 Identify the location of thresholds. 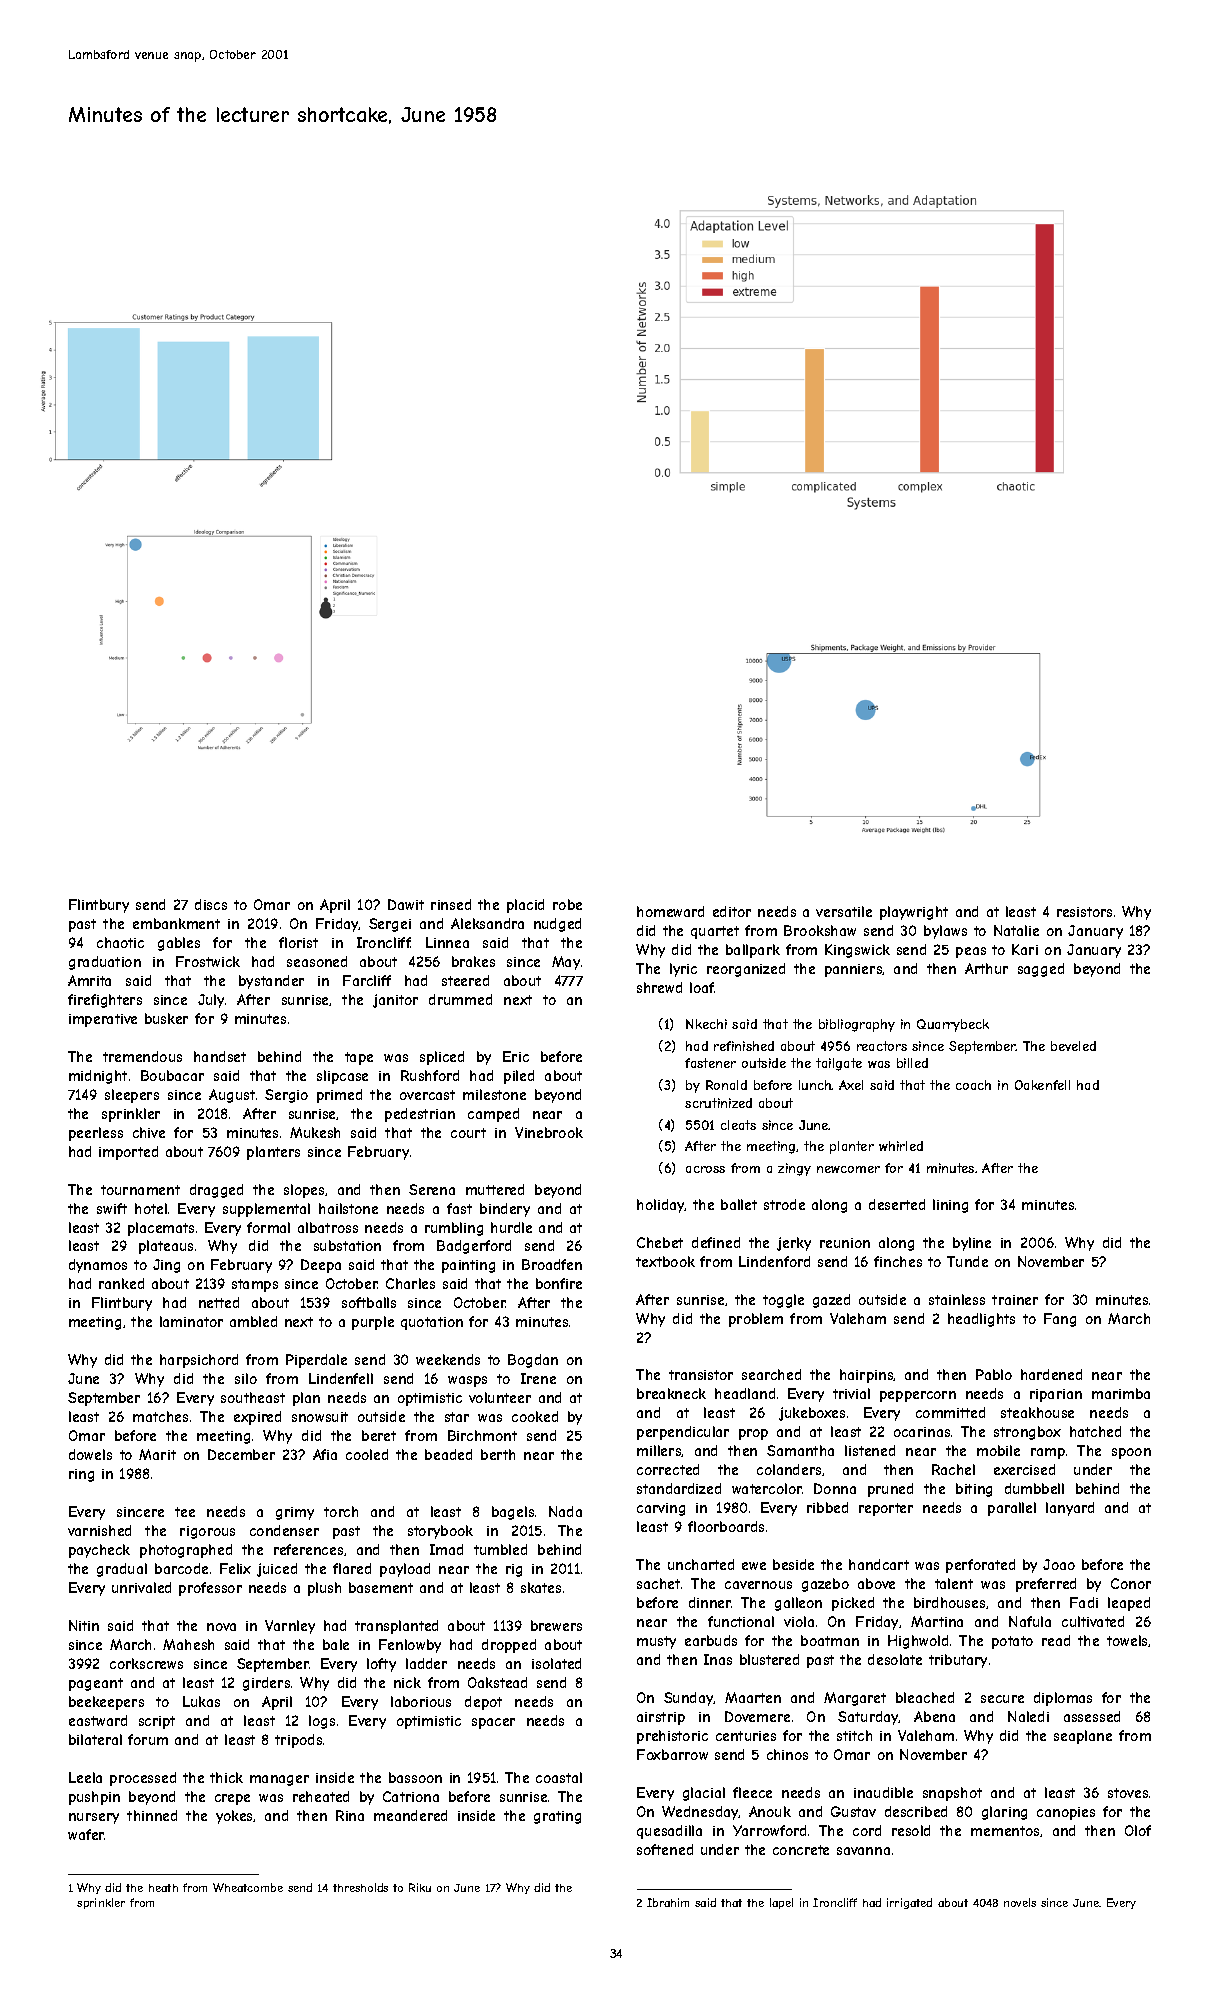
(360, 1887).
